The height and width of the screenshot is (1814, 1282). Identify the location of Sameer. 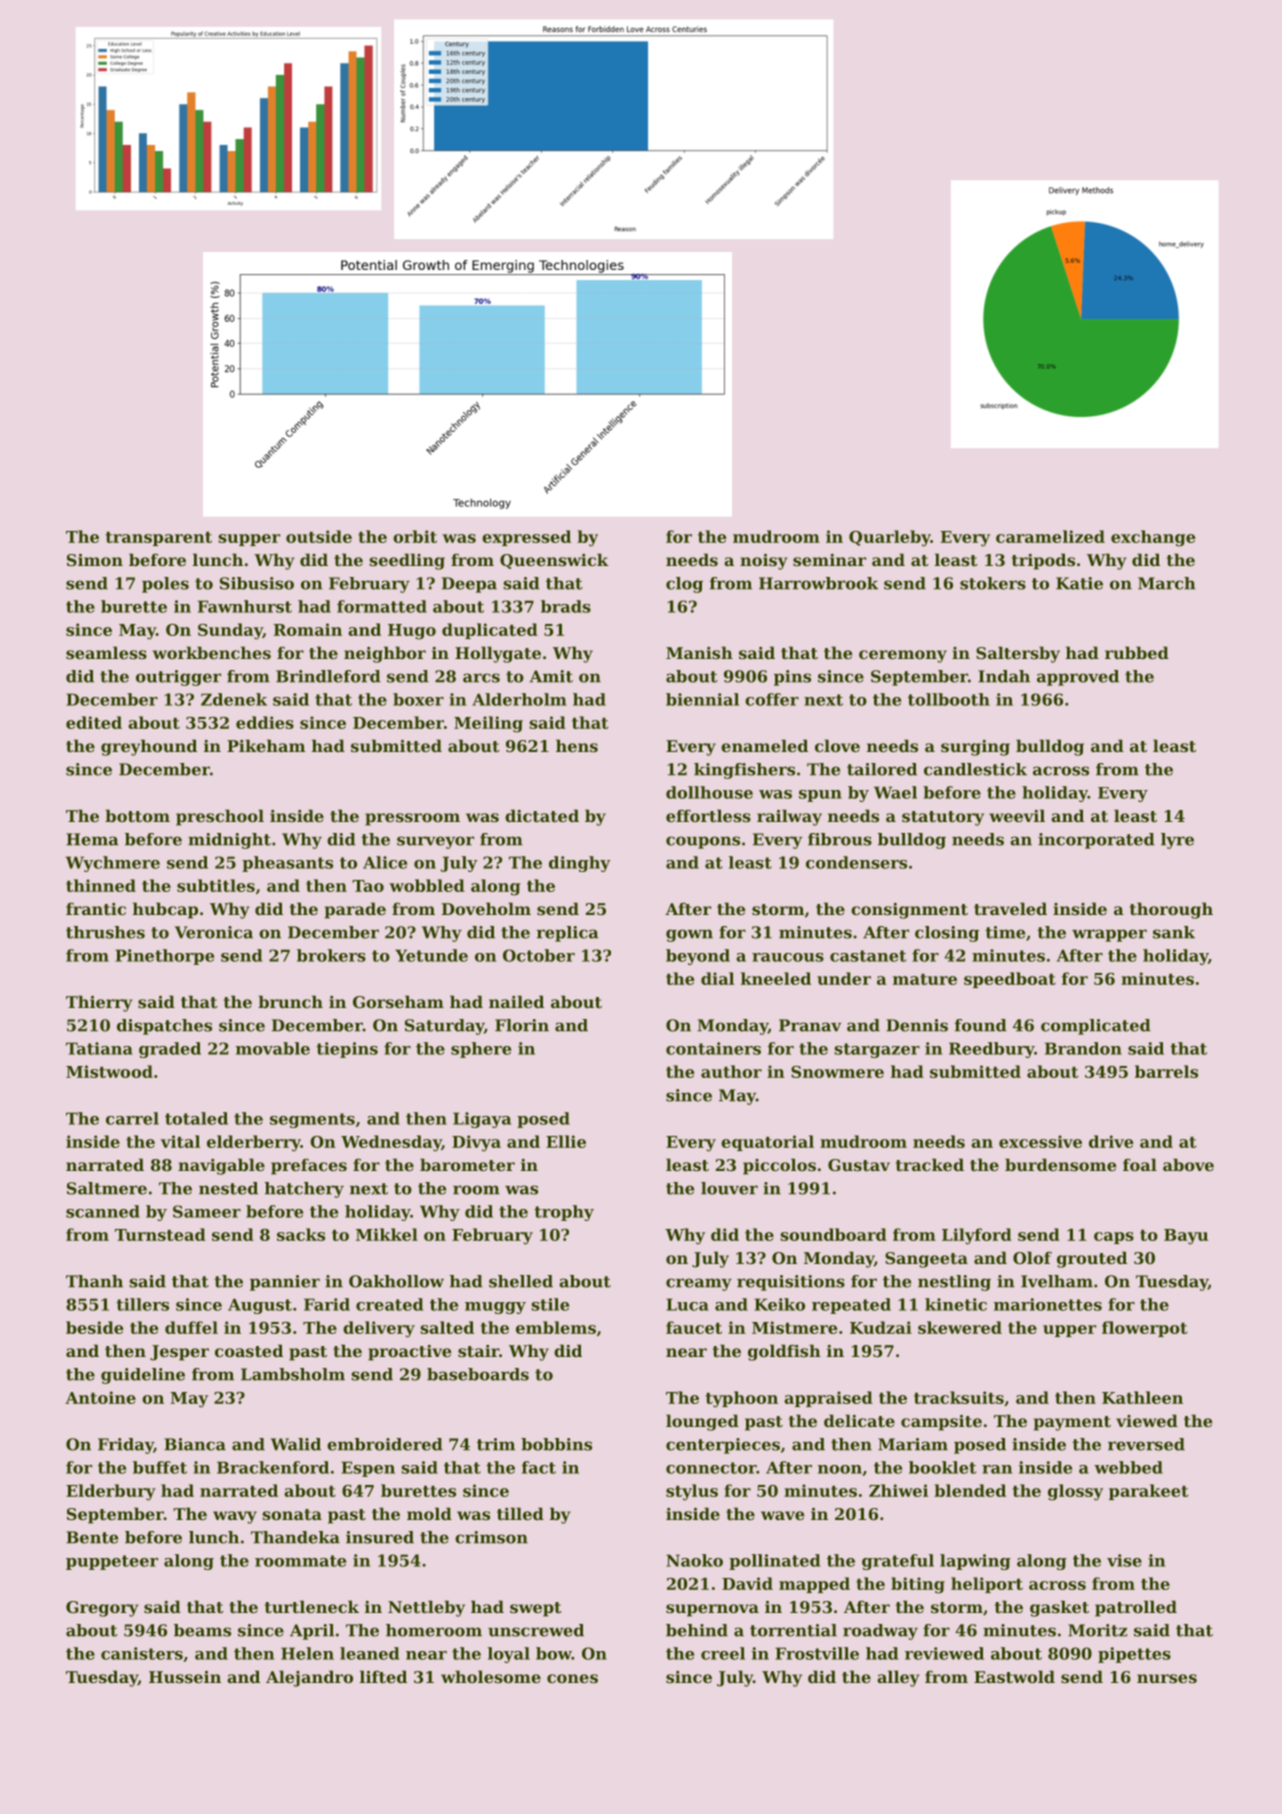
(207, 1211).
